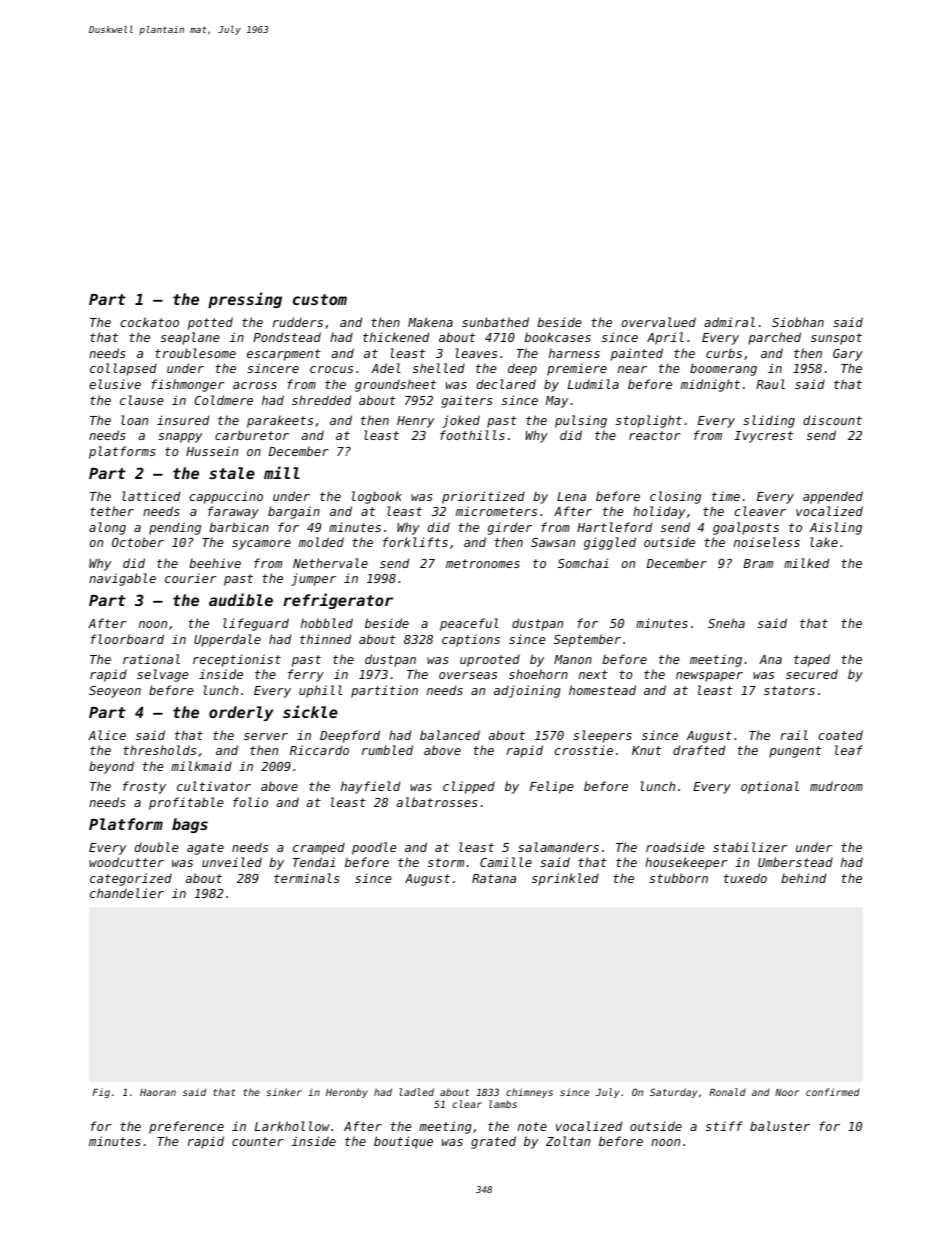  Describe the element at coordinates (149, 322) in the screenshot. I see `cockatoo` at that location.
